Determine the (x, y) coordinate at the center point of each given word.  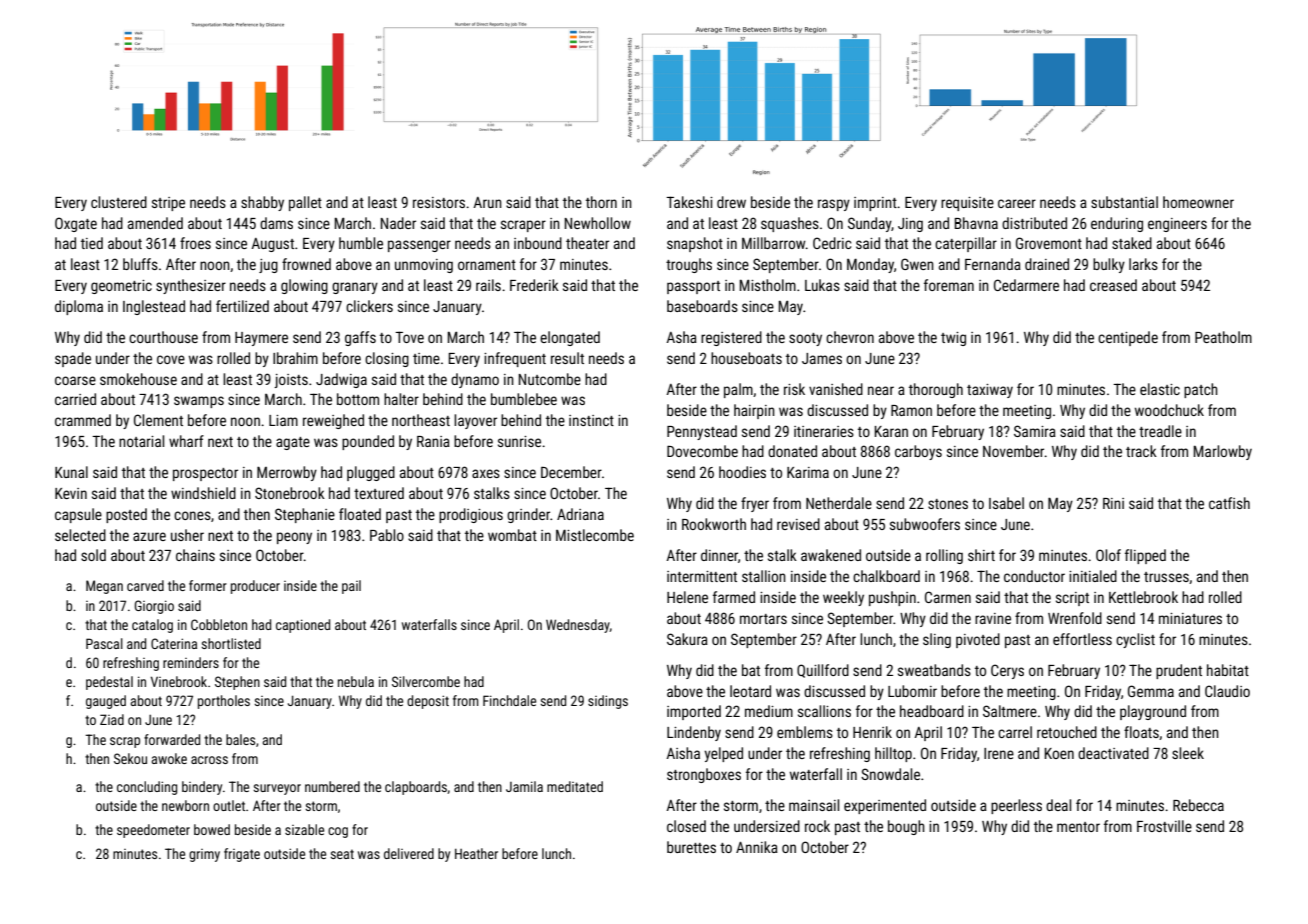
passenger (419, 246)
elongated (570, 338)
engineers (1177, 225)
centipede (1128, 338)
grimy (204, 855)
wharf (186, 441)
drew (731, 202)
